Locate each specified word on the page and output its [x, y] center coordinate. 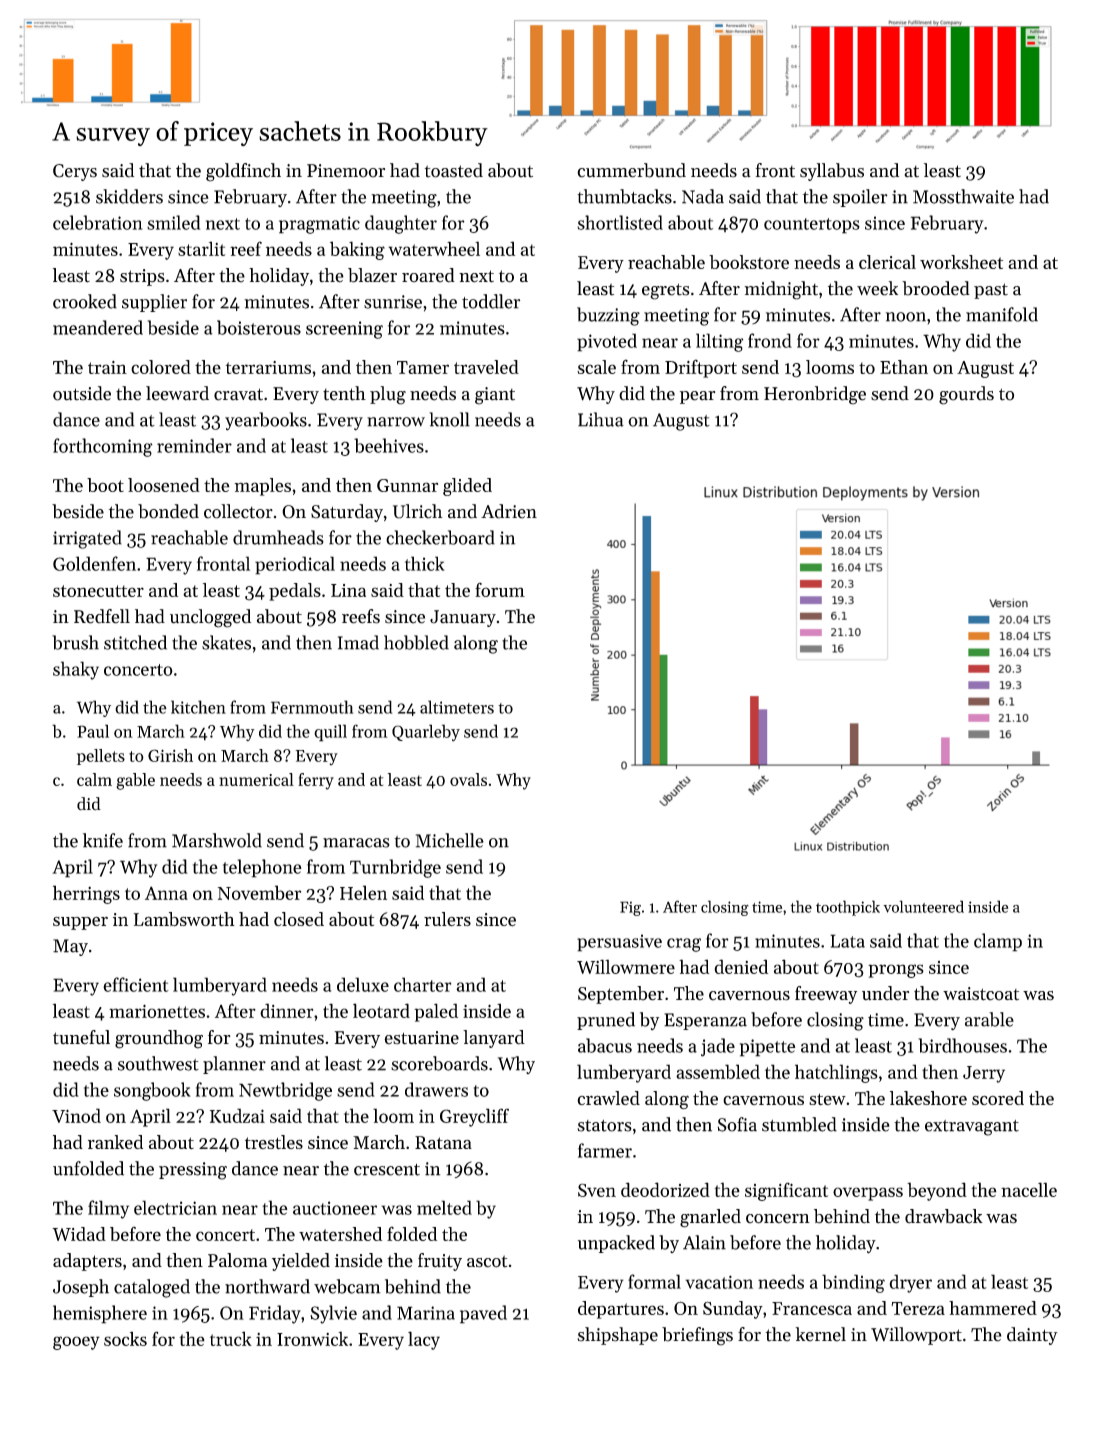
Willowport [916, 1336]
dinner [286, 1010]
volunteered [923, 906]
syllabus [832, 172]
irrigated [87, 539]
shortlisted [620, 222]
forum [500, 590]
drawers [436, 1089]
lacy [424, 1340]
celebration [98, 222]
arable [989, 1019]
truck [231, 1338]
